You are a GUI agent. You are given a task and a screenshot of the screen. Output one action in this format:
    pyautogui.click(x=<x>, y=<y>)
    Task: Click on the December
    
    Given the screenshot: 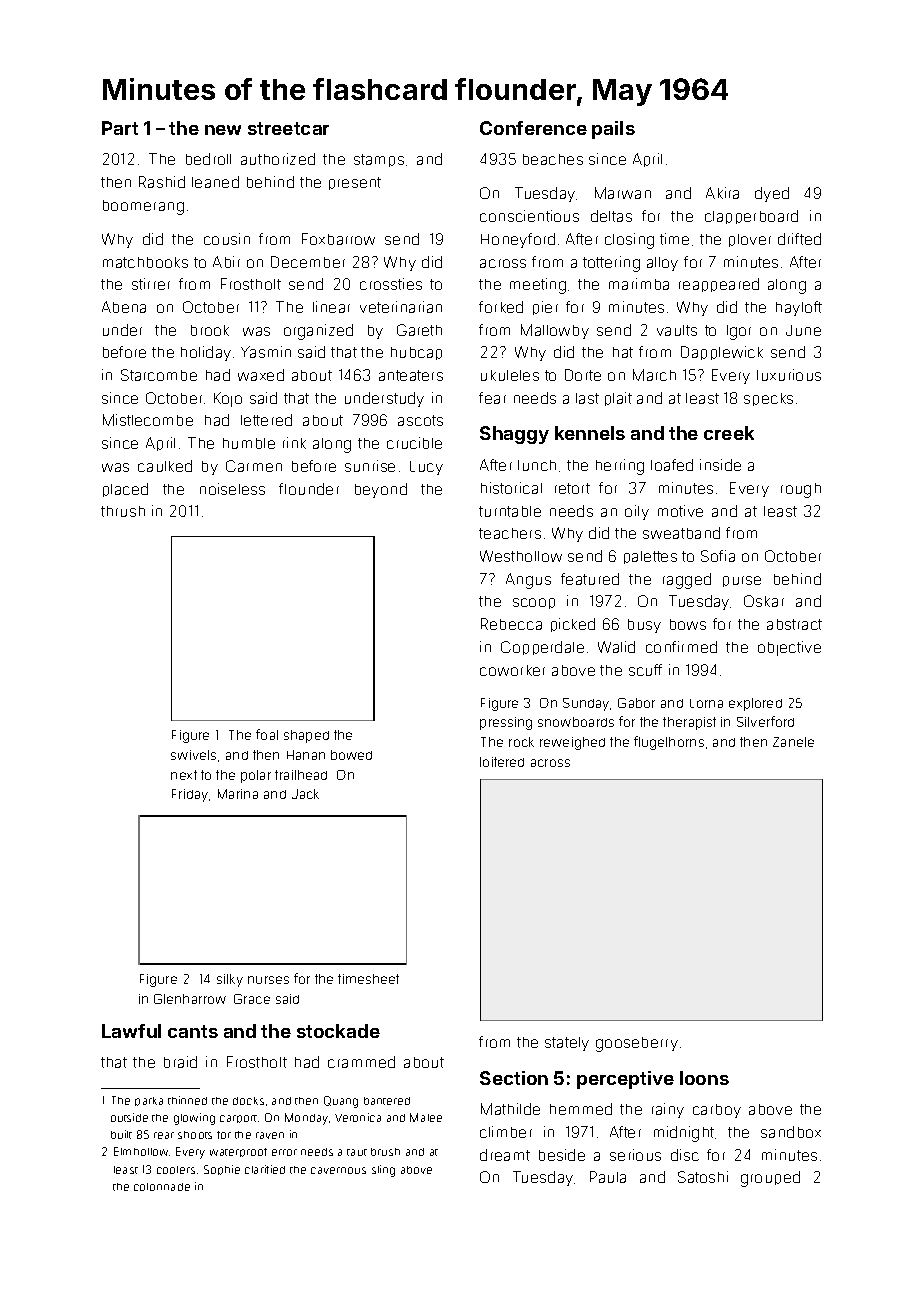 What is the action you would take?
    pyautogui.click(x=308, y=262)
